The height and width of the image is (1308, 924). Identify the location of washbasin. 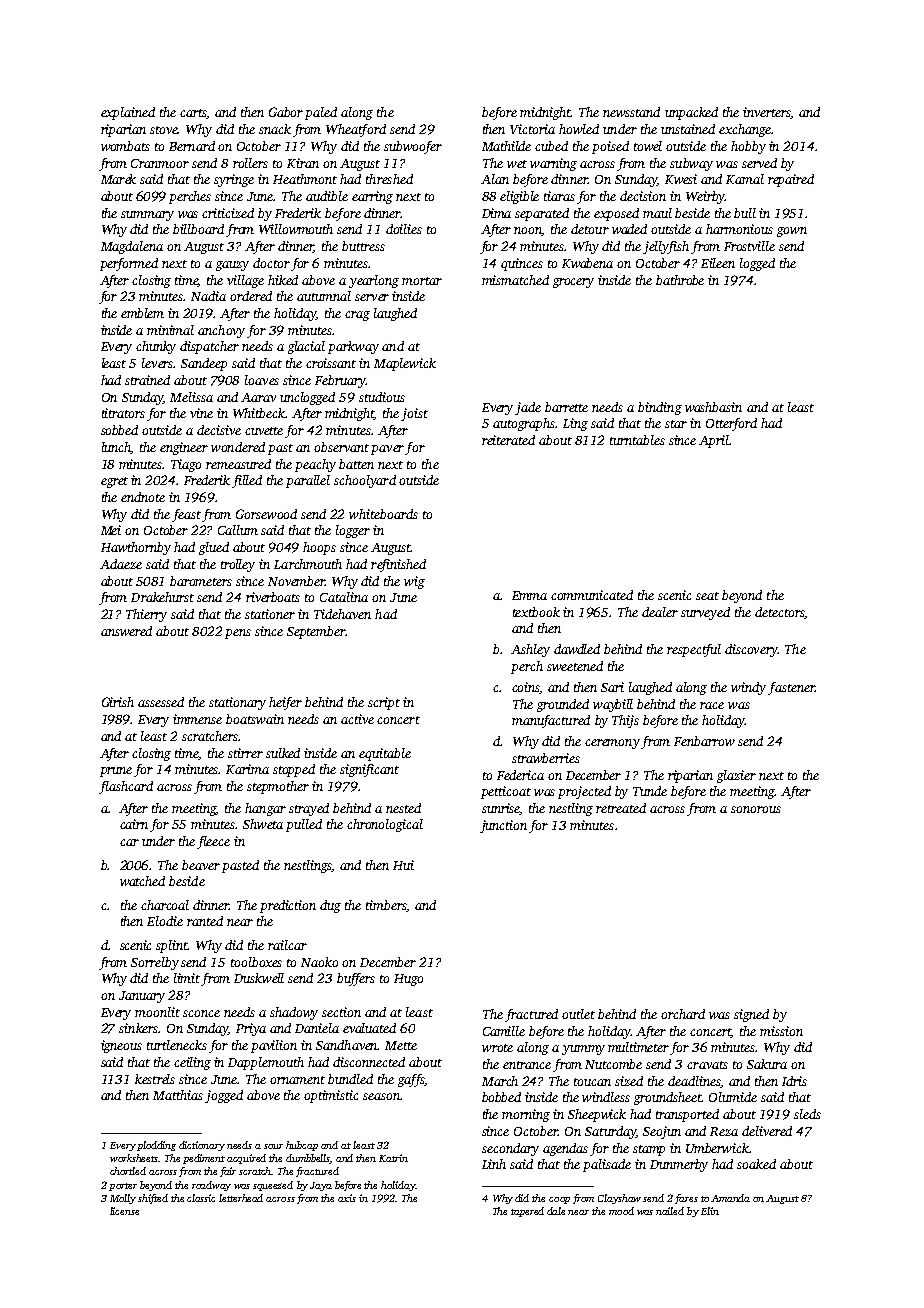
(713, 407).
